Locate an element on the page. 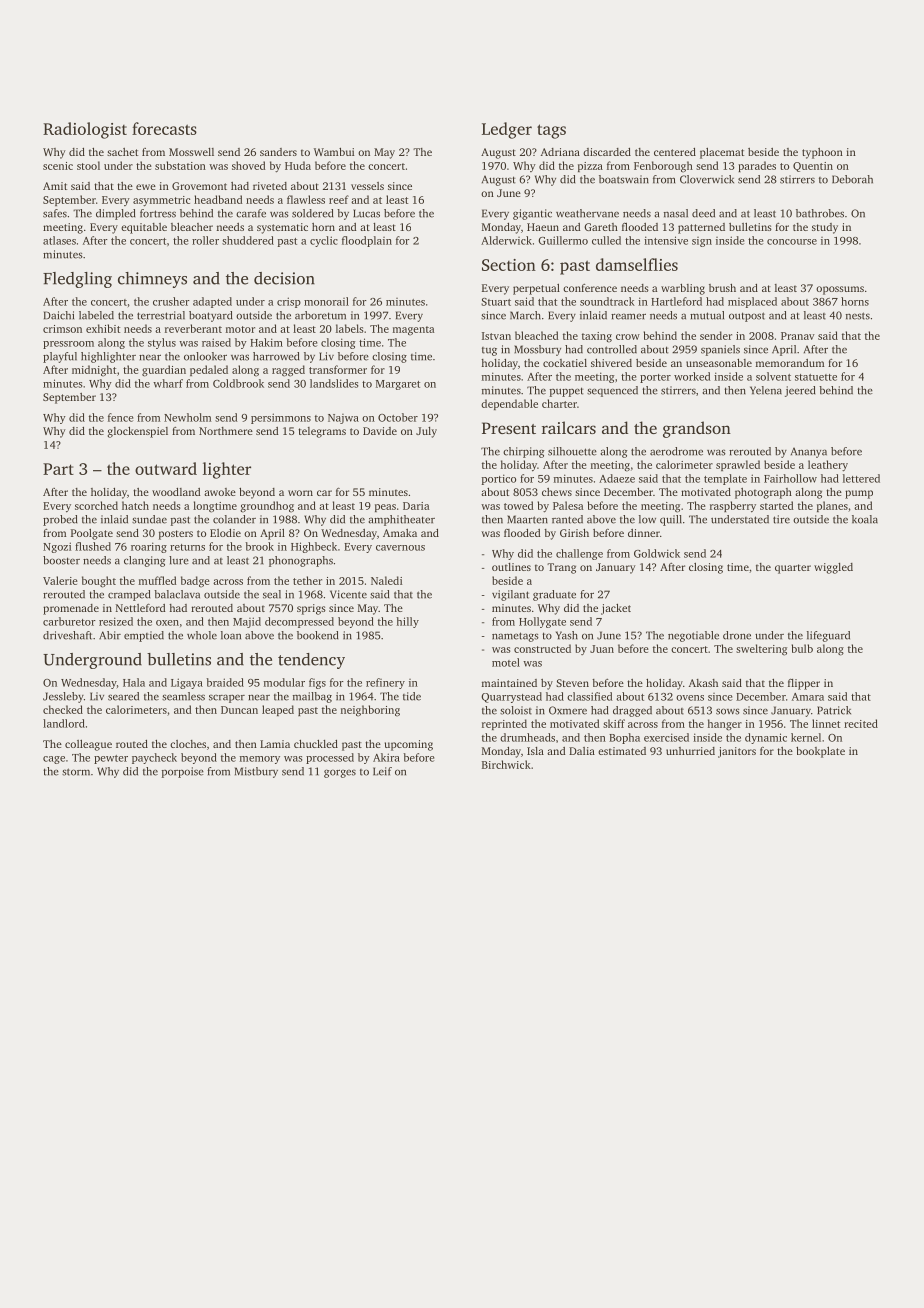 The image size is (924, 1308). Ledger is located at coordinates (507, 130).
